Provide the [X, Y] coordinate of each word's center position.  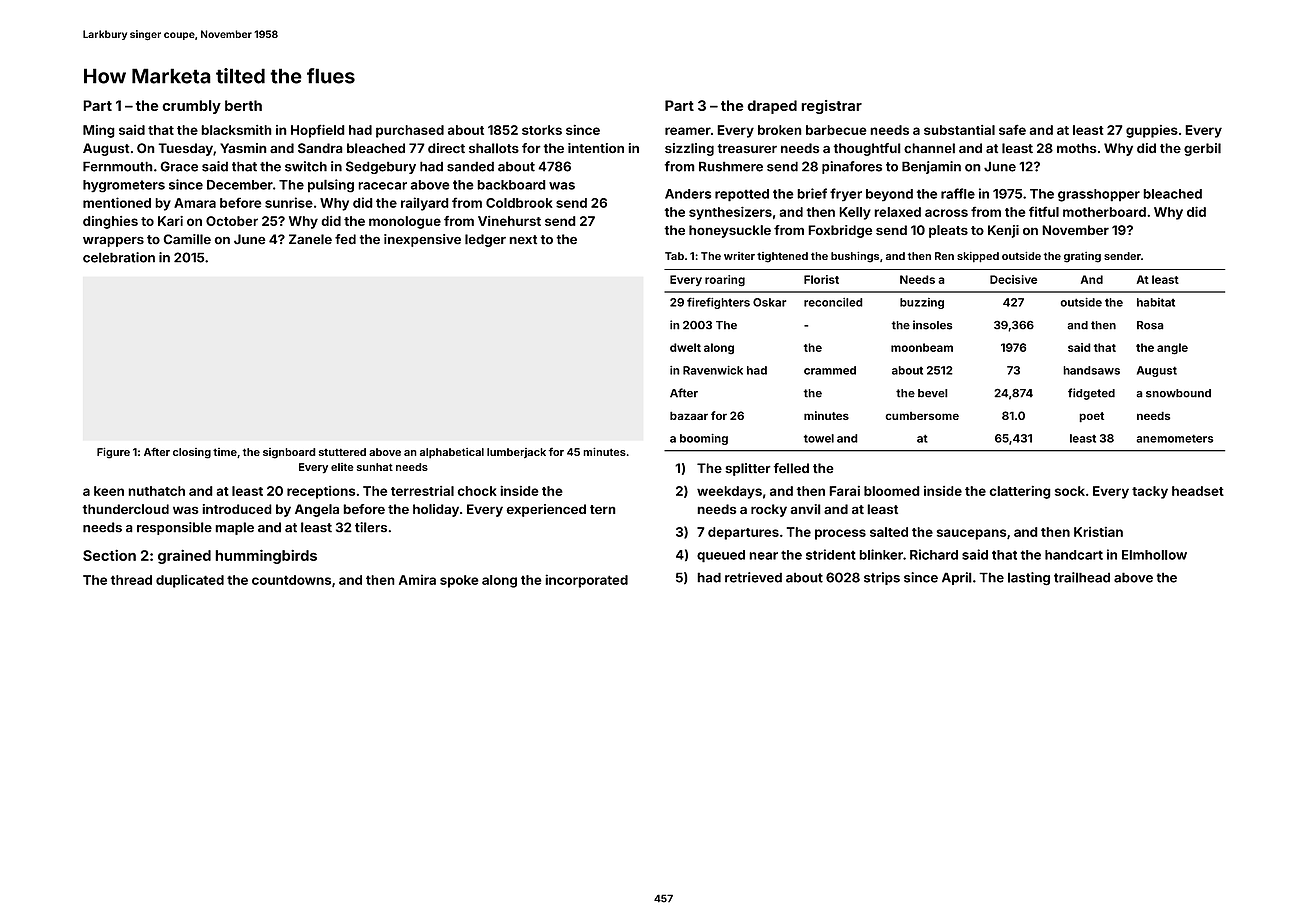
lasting [1029, 578]
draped [772, 107]
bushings [855, 257]
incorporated [586, 581]
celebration [119, 257]
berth [243, 105]
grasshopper [1099, 195]
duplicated [190, 581]
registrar [831, 107]
